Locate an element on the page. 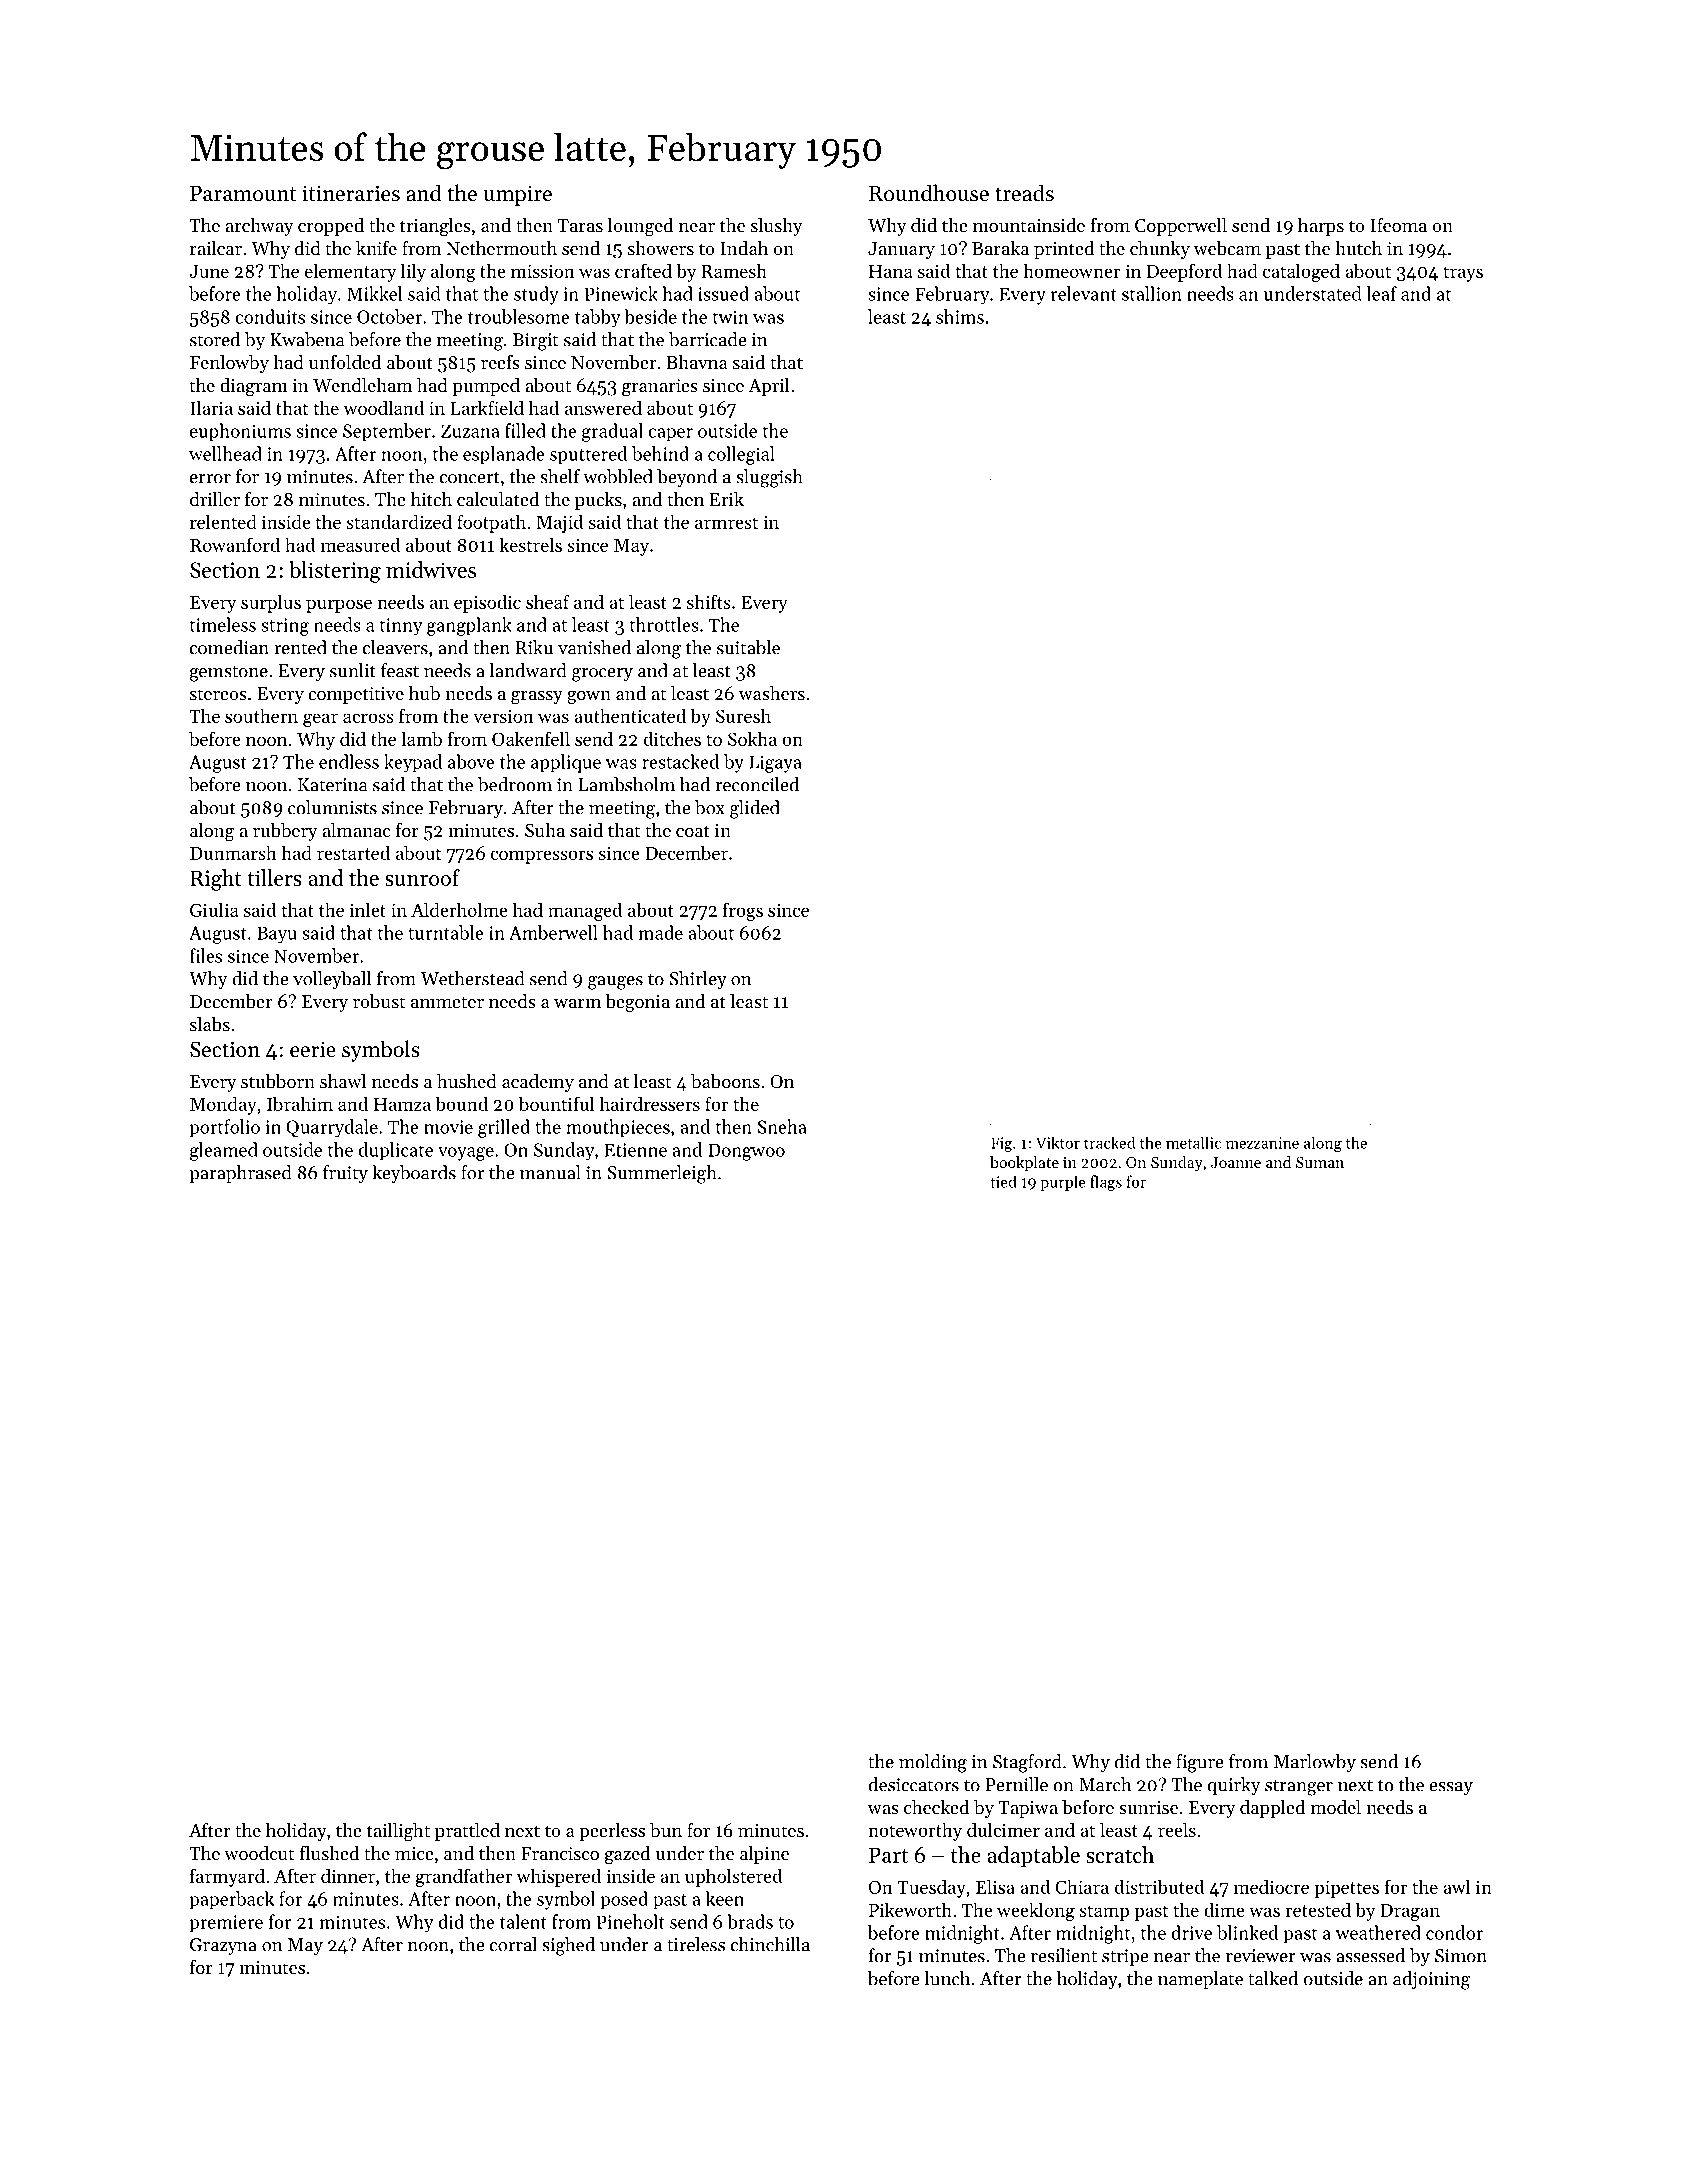 The width and height of the image is (1683, 2178). mezzanine is located at coordinates (1262, 1143).
